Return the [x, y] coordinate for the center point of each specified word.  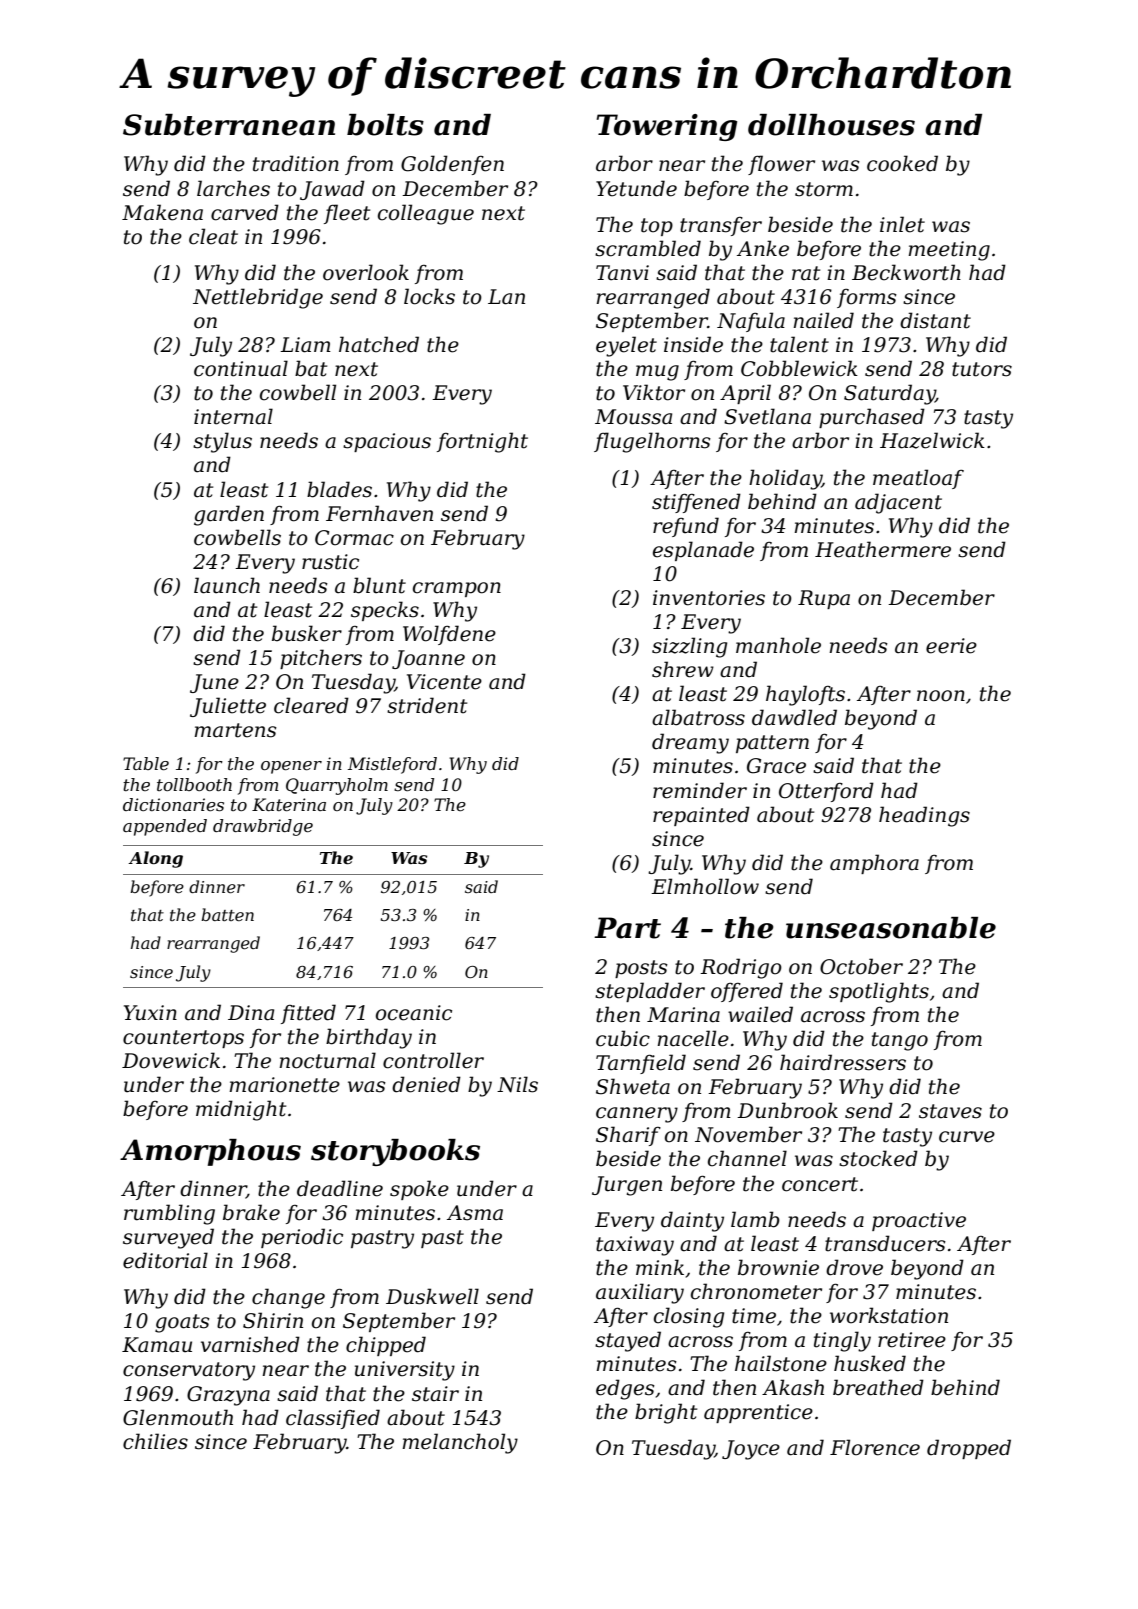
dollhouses [831, 125]
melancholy [460, 1443]
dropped [969, 1449]
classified [333, 1419]
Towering [666, 127]
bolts [385, 125]
